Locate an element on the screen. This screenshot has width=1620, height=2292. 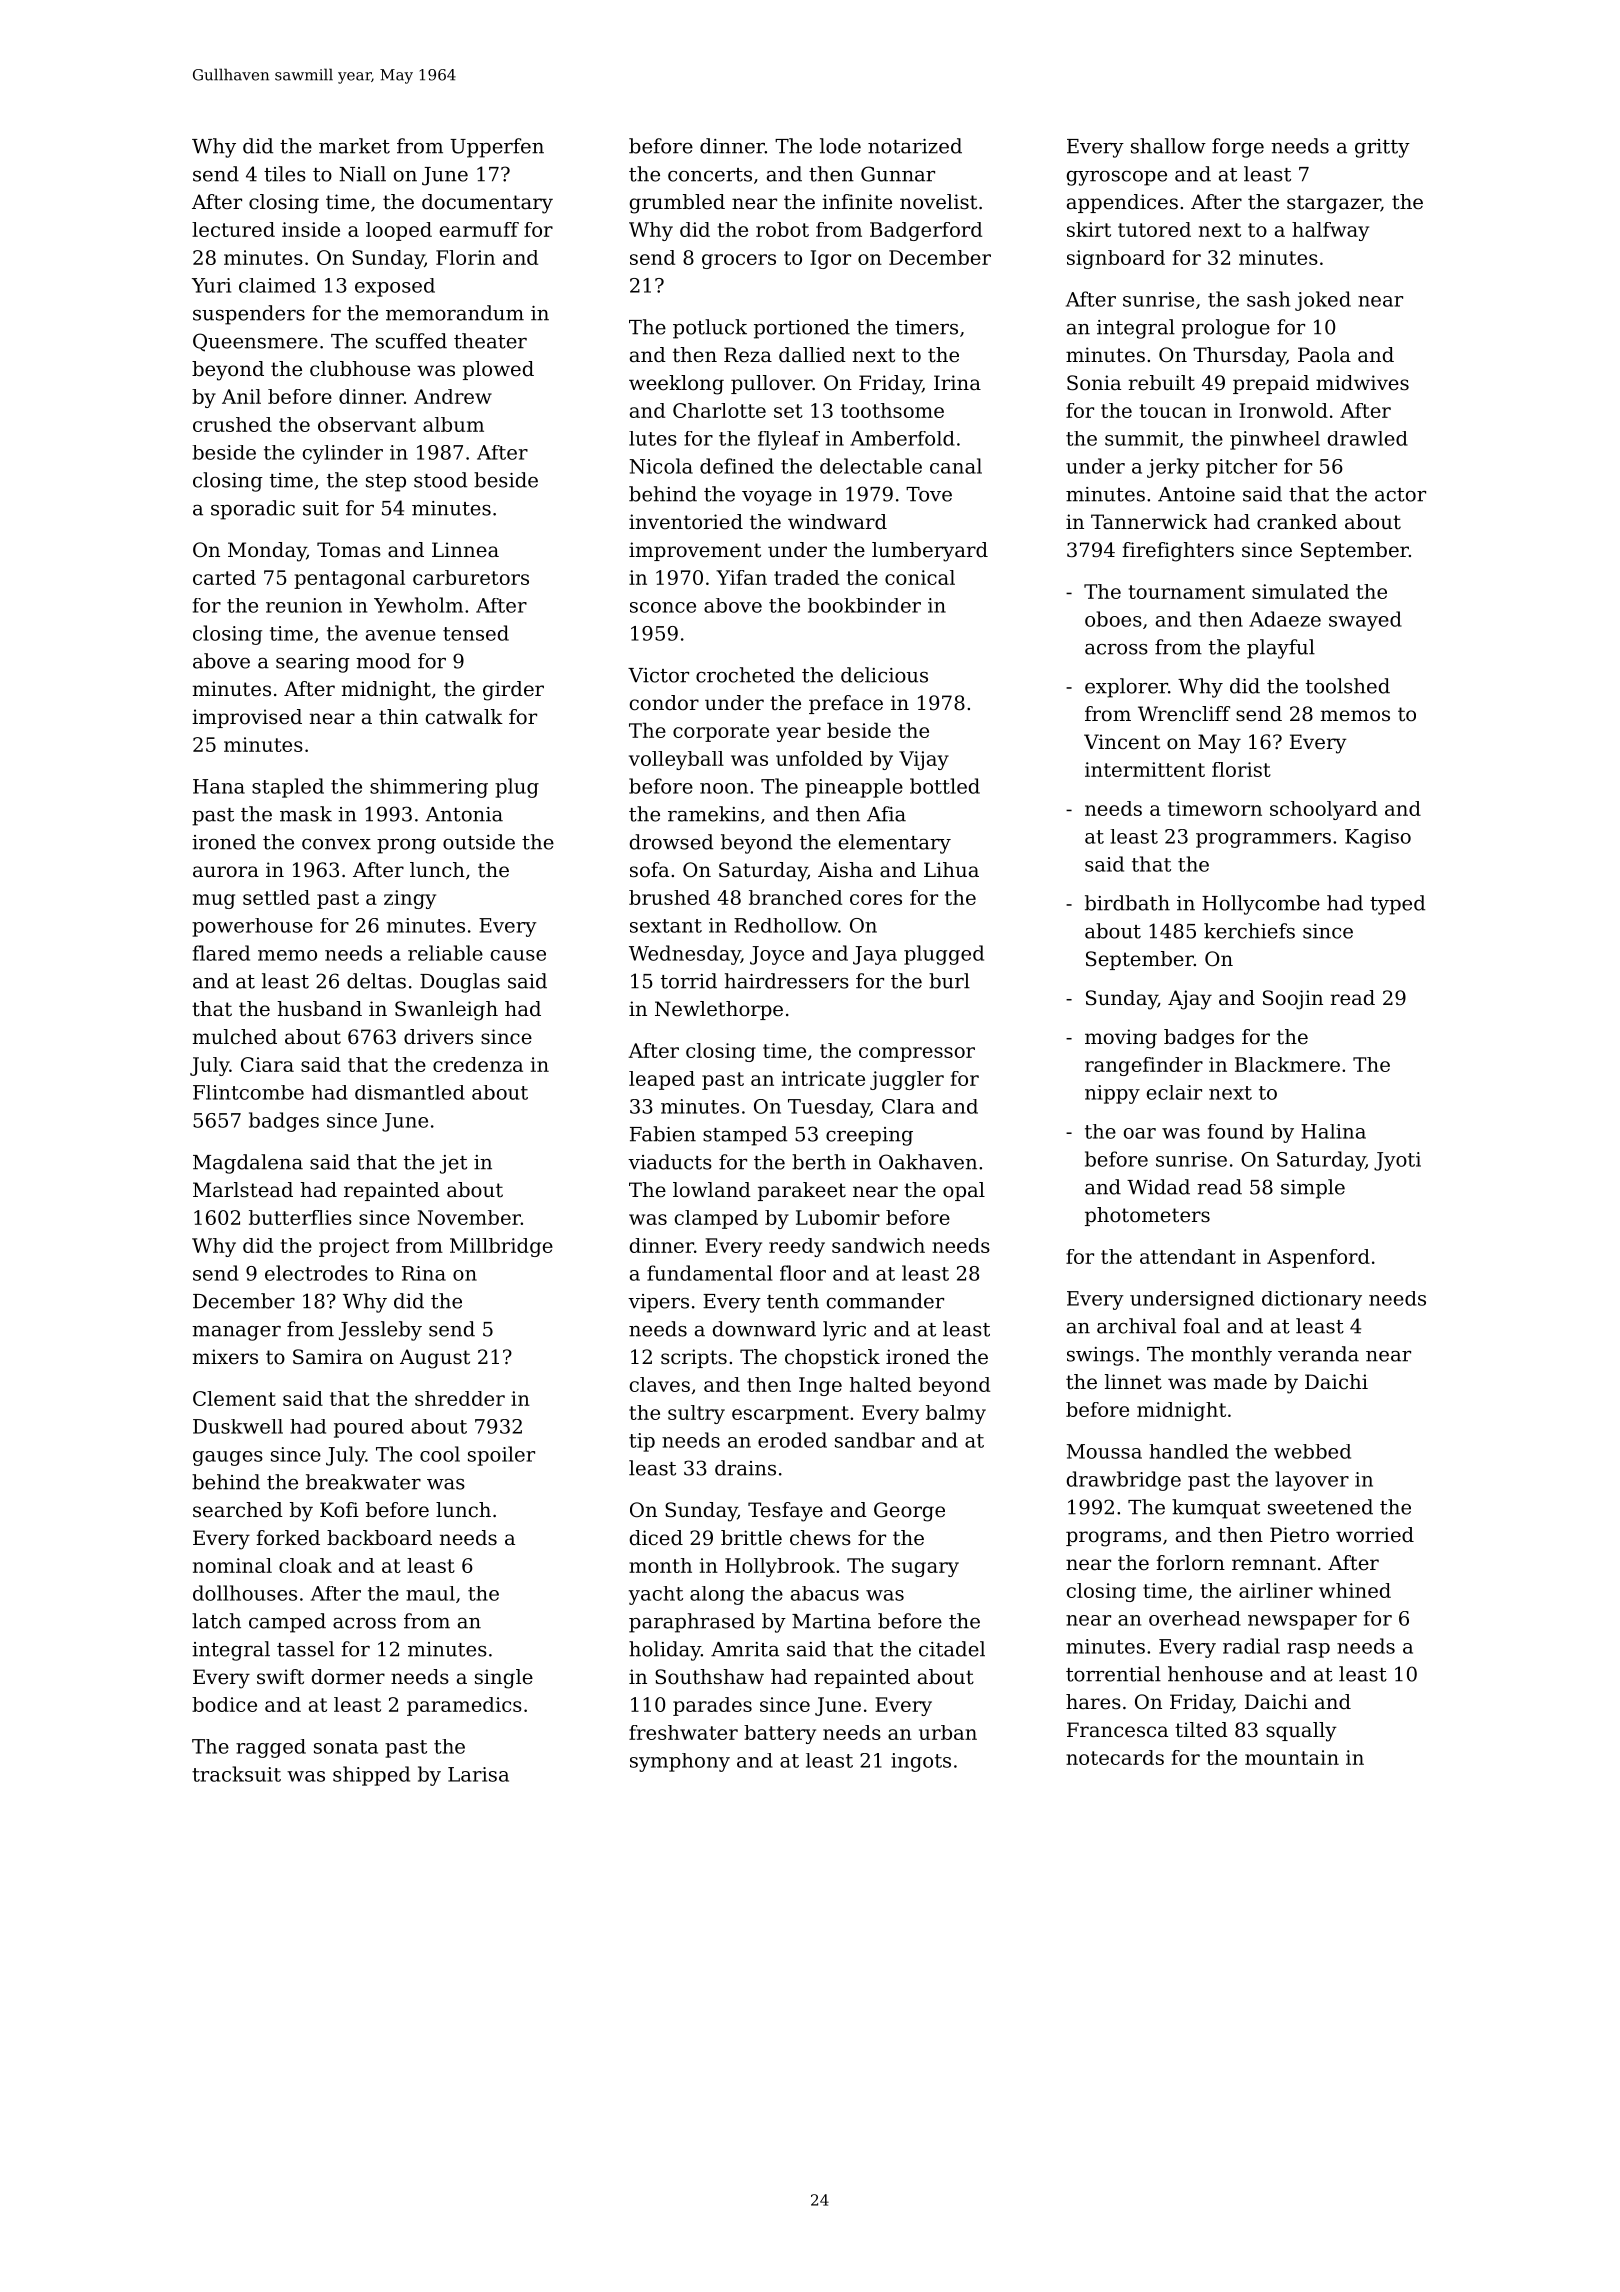
opal is located at coordinates (964, 1191).
